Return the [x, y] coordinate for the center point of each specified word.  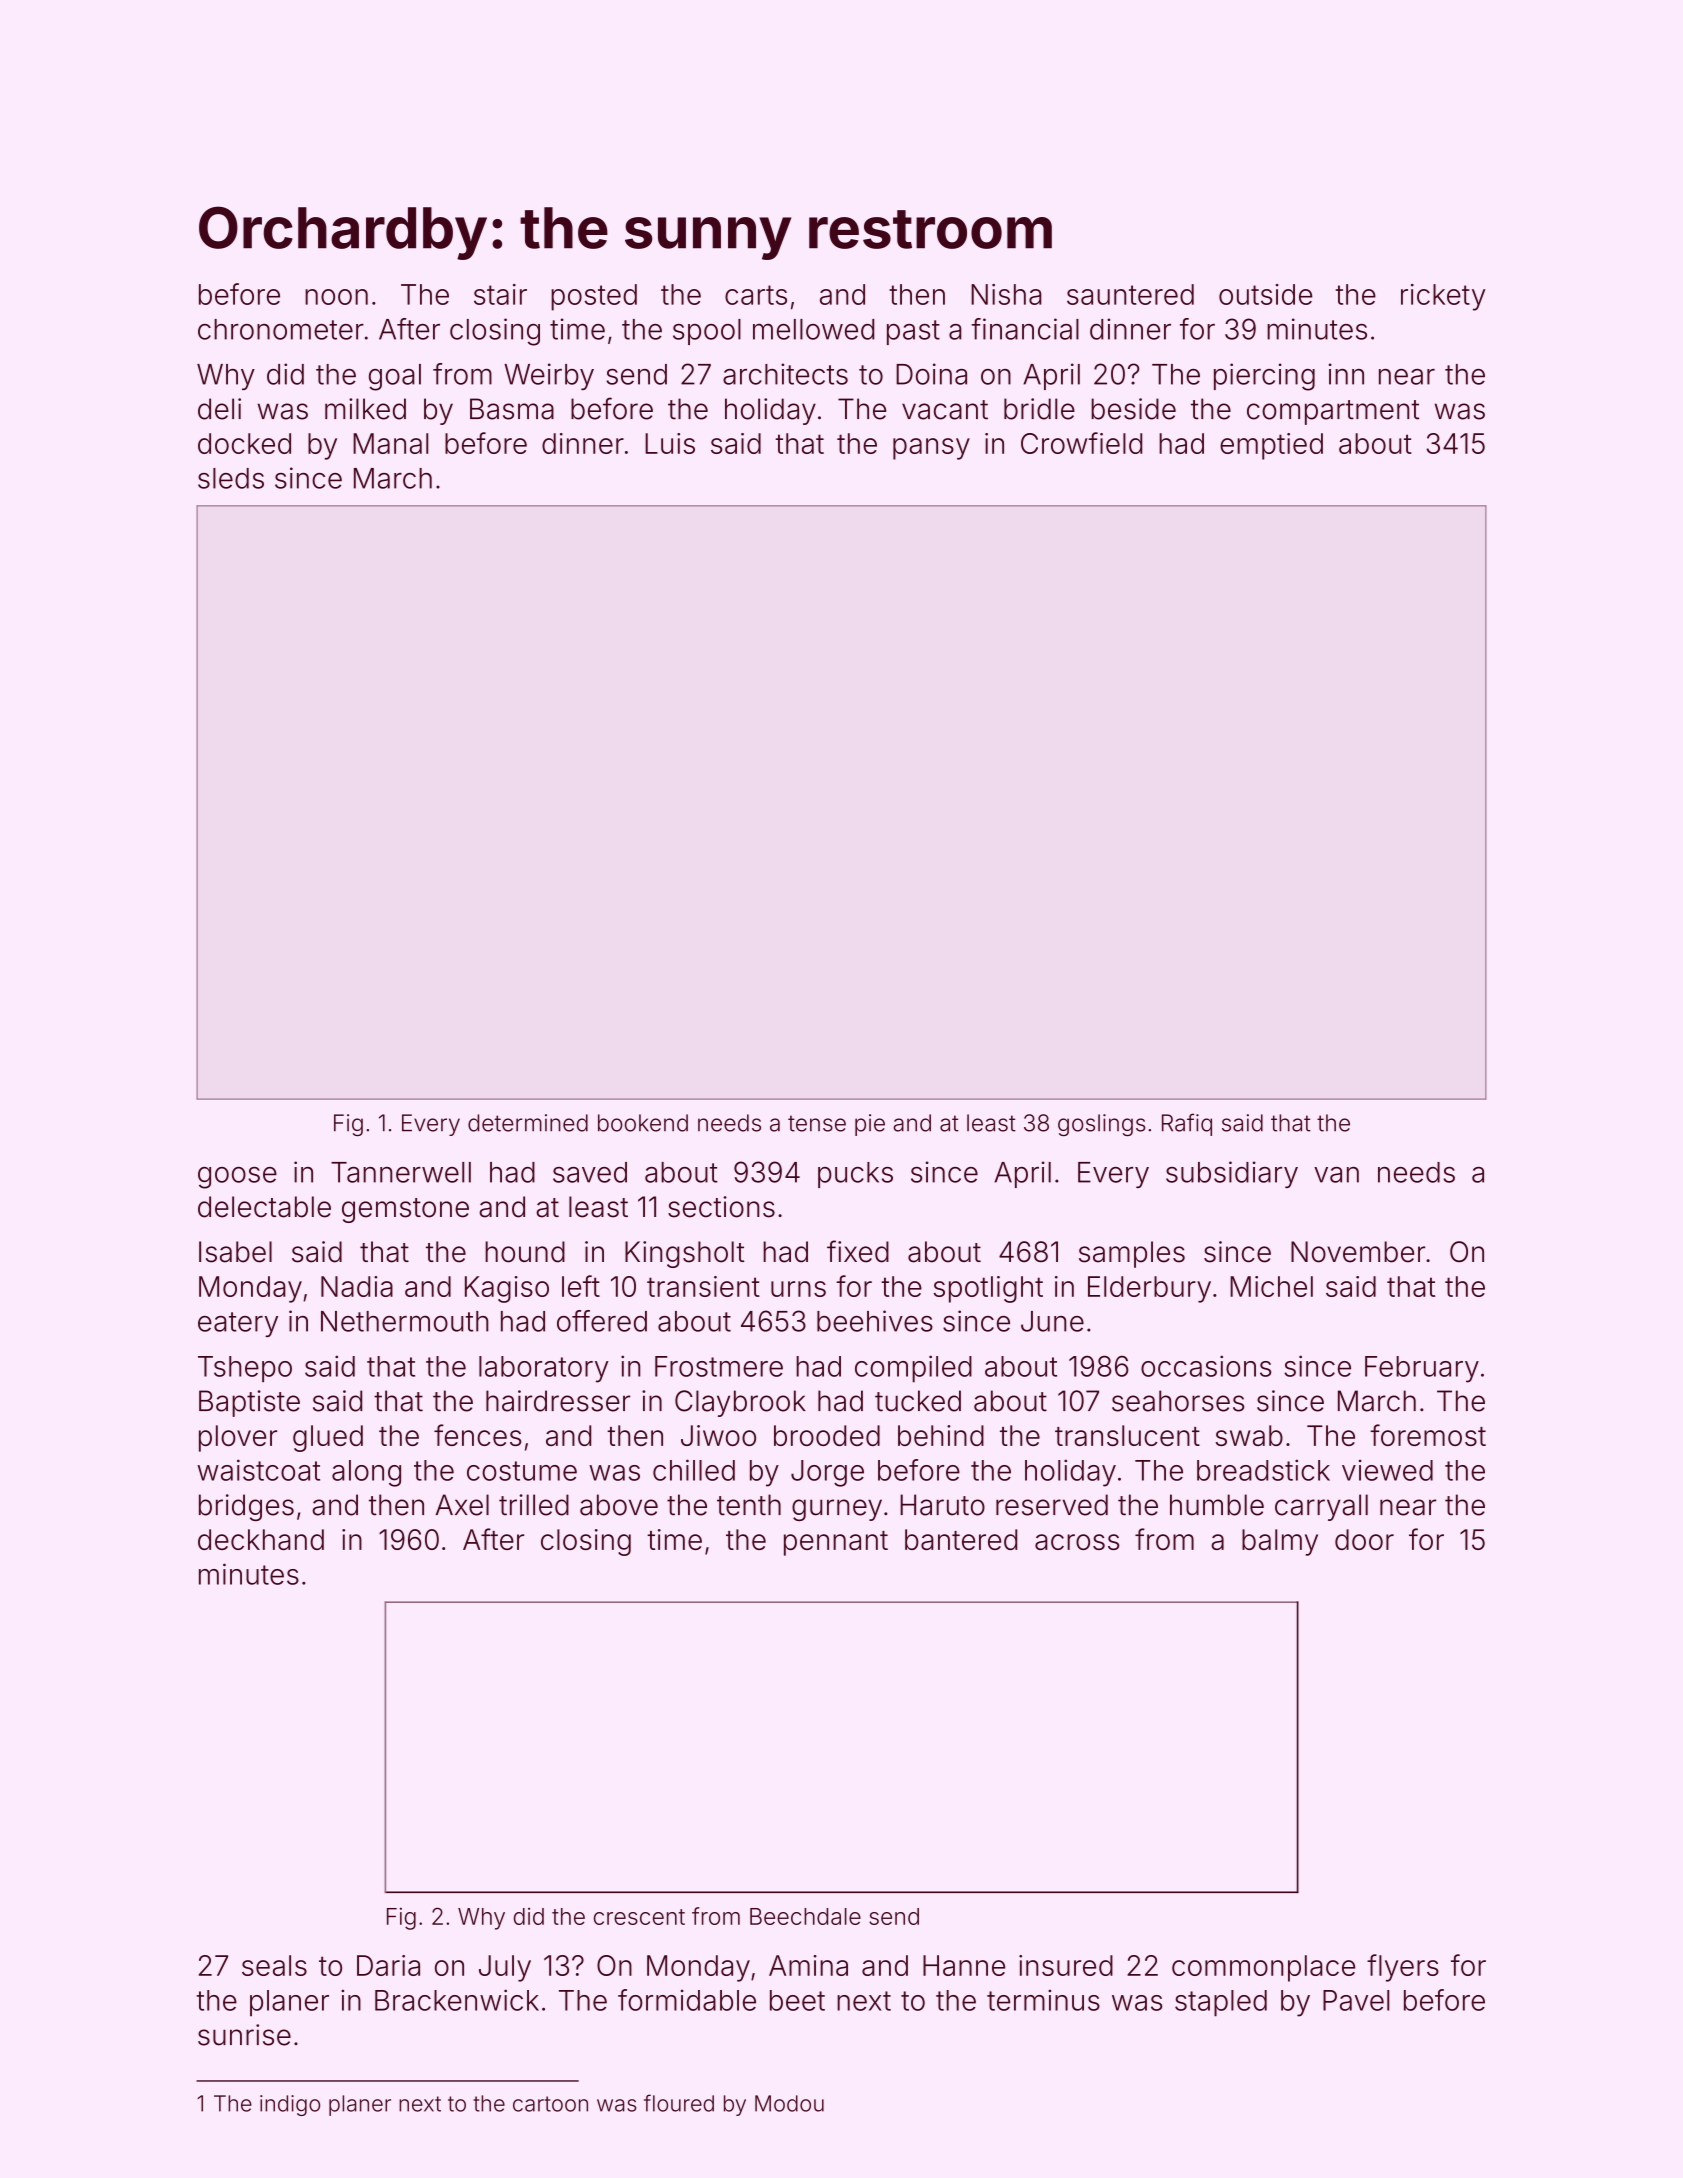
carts [756, 295]
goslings [1102, 1125]
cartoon [550, 2104]
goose [237, 1178]
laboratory [544, 1369]
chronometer [281, 329]
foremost [1428, 1435]
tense [817, 1123]
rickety [1443, 297]
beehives [875, 1321]
